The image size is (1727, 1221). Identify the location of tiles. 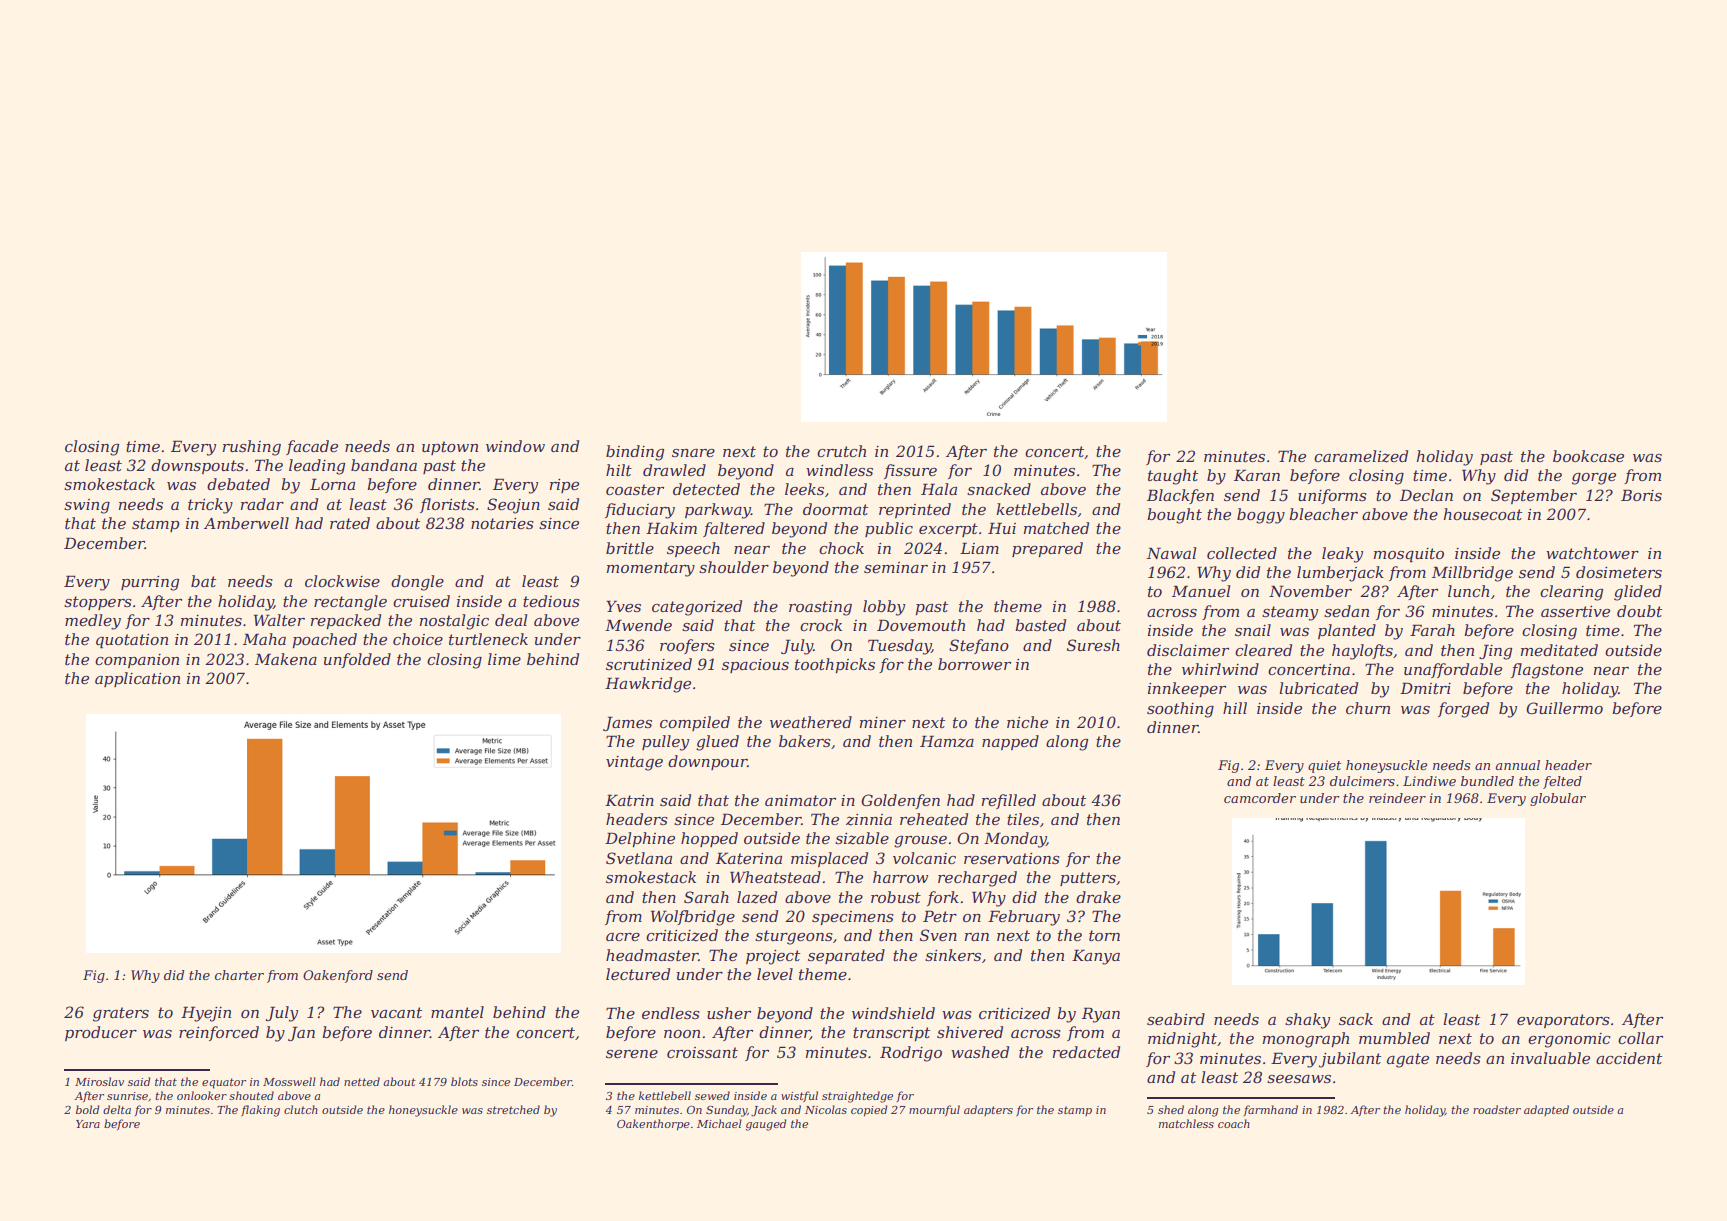
(1023, 819).
